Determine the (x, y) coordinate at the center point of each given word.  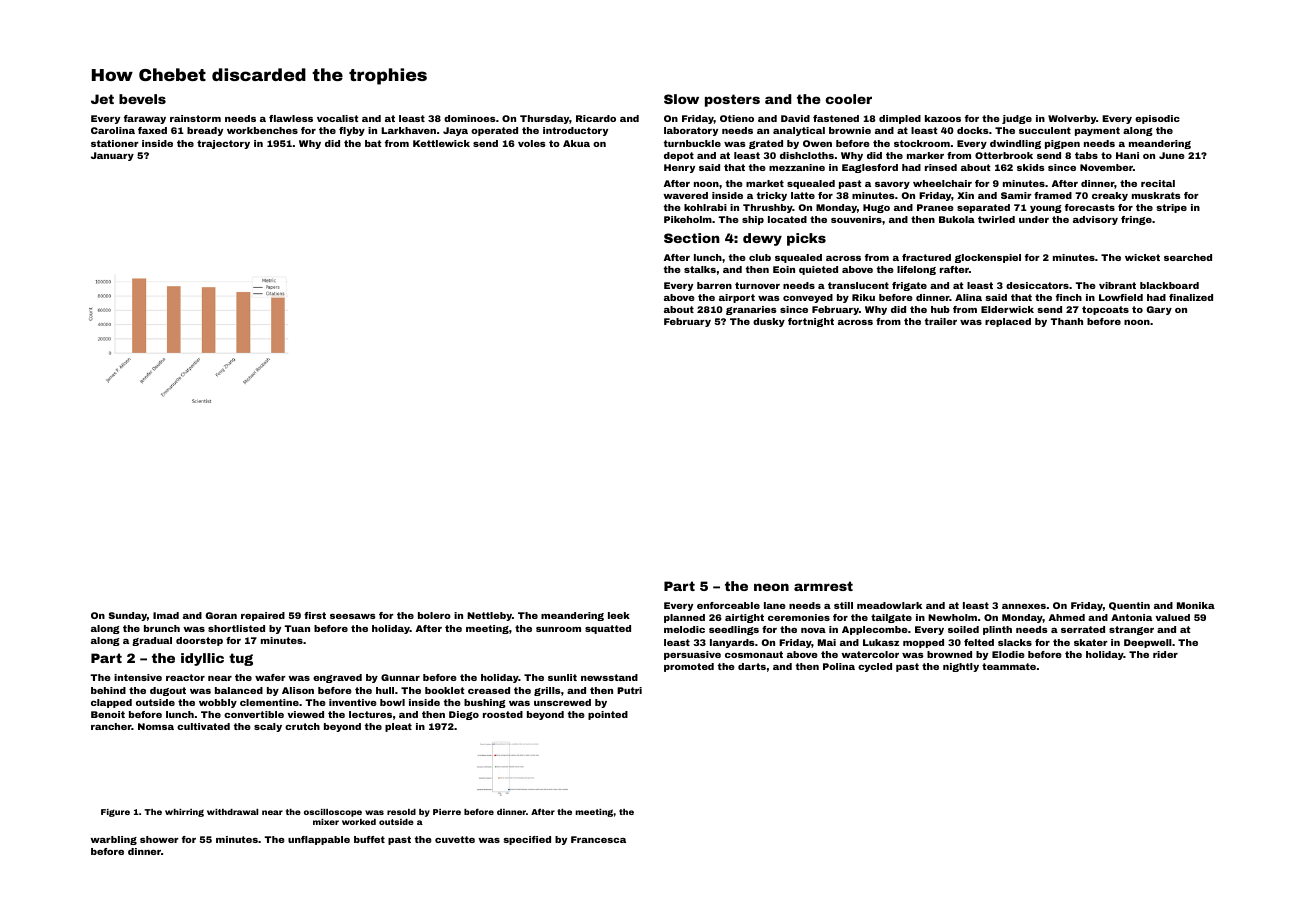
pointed (608, 715)
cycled (875, 667)
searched (1188, 257)
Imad (166, 615)
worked (359, 822)
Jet (102, 99)
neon (771, 587)
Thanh (1066, 321)
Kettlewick (441, 143)
